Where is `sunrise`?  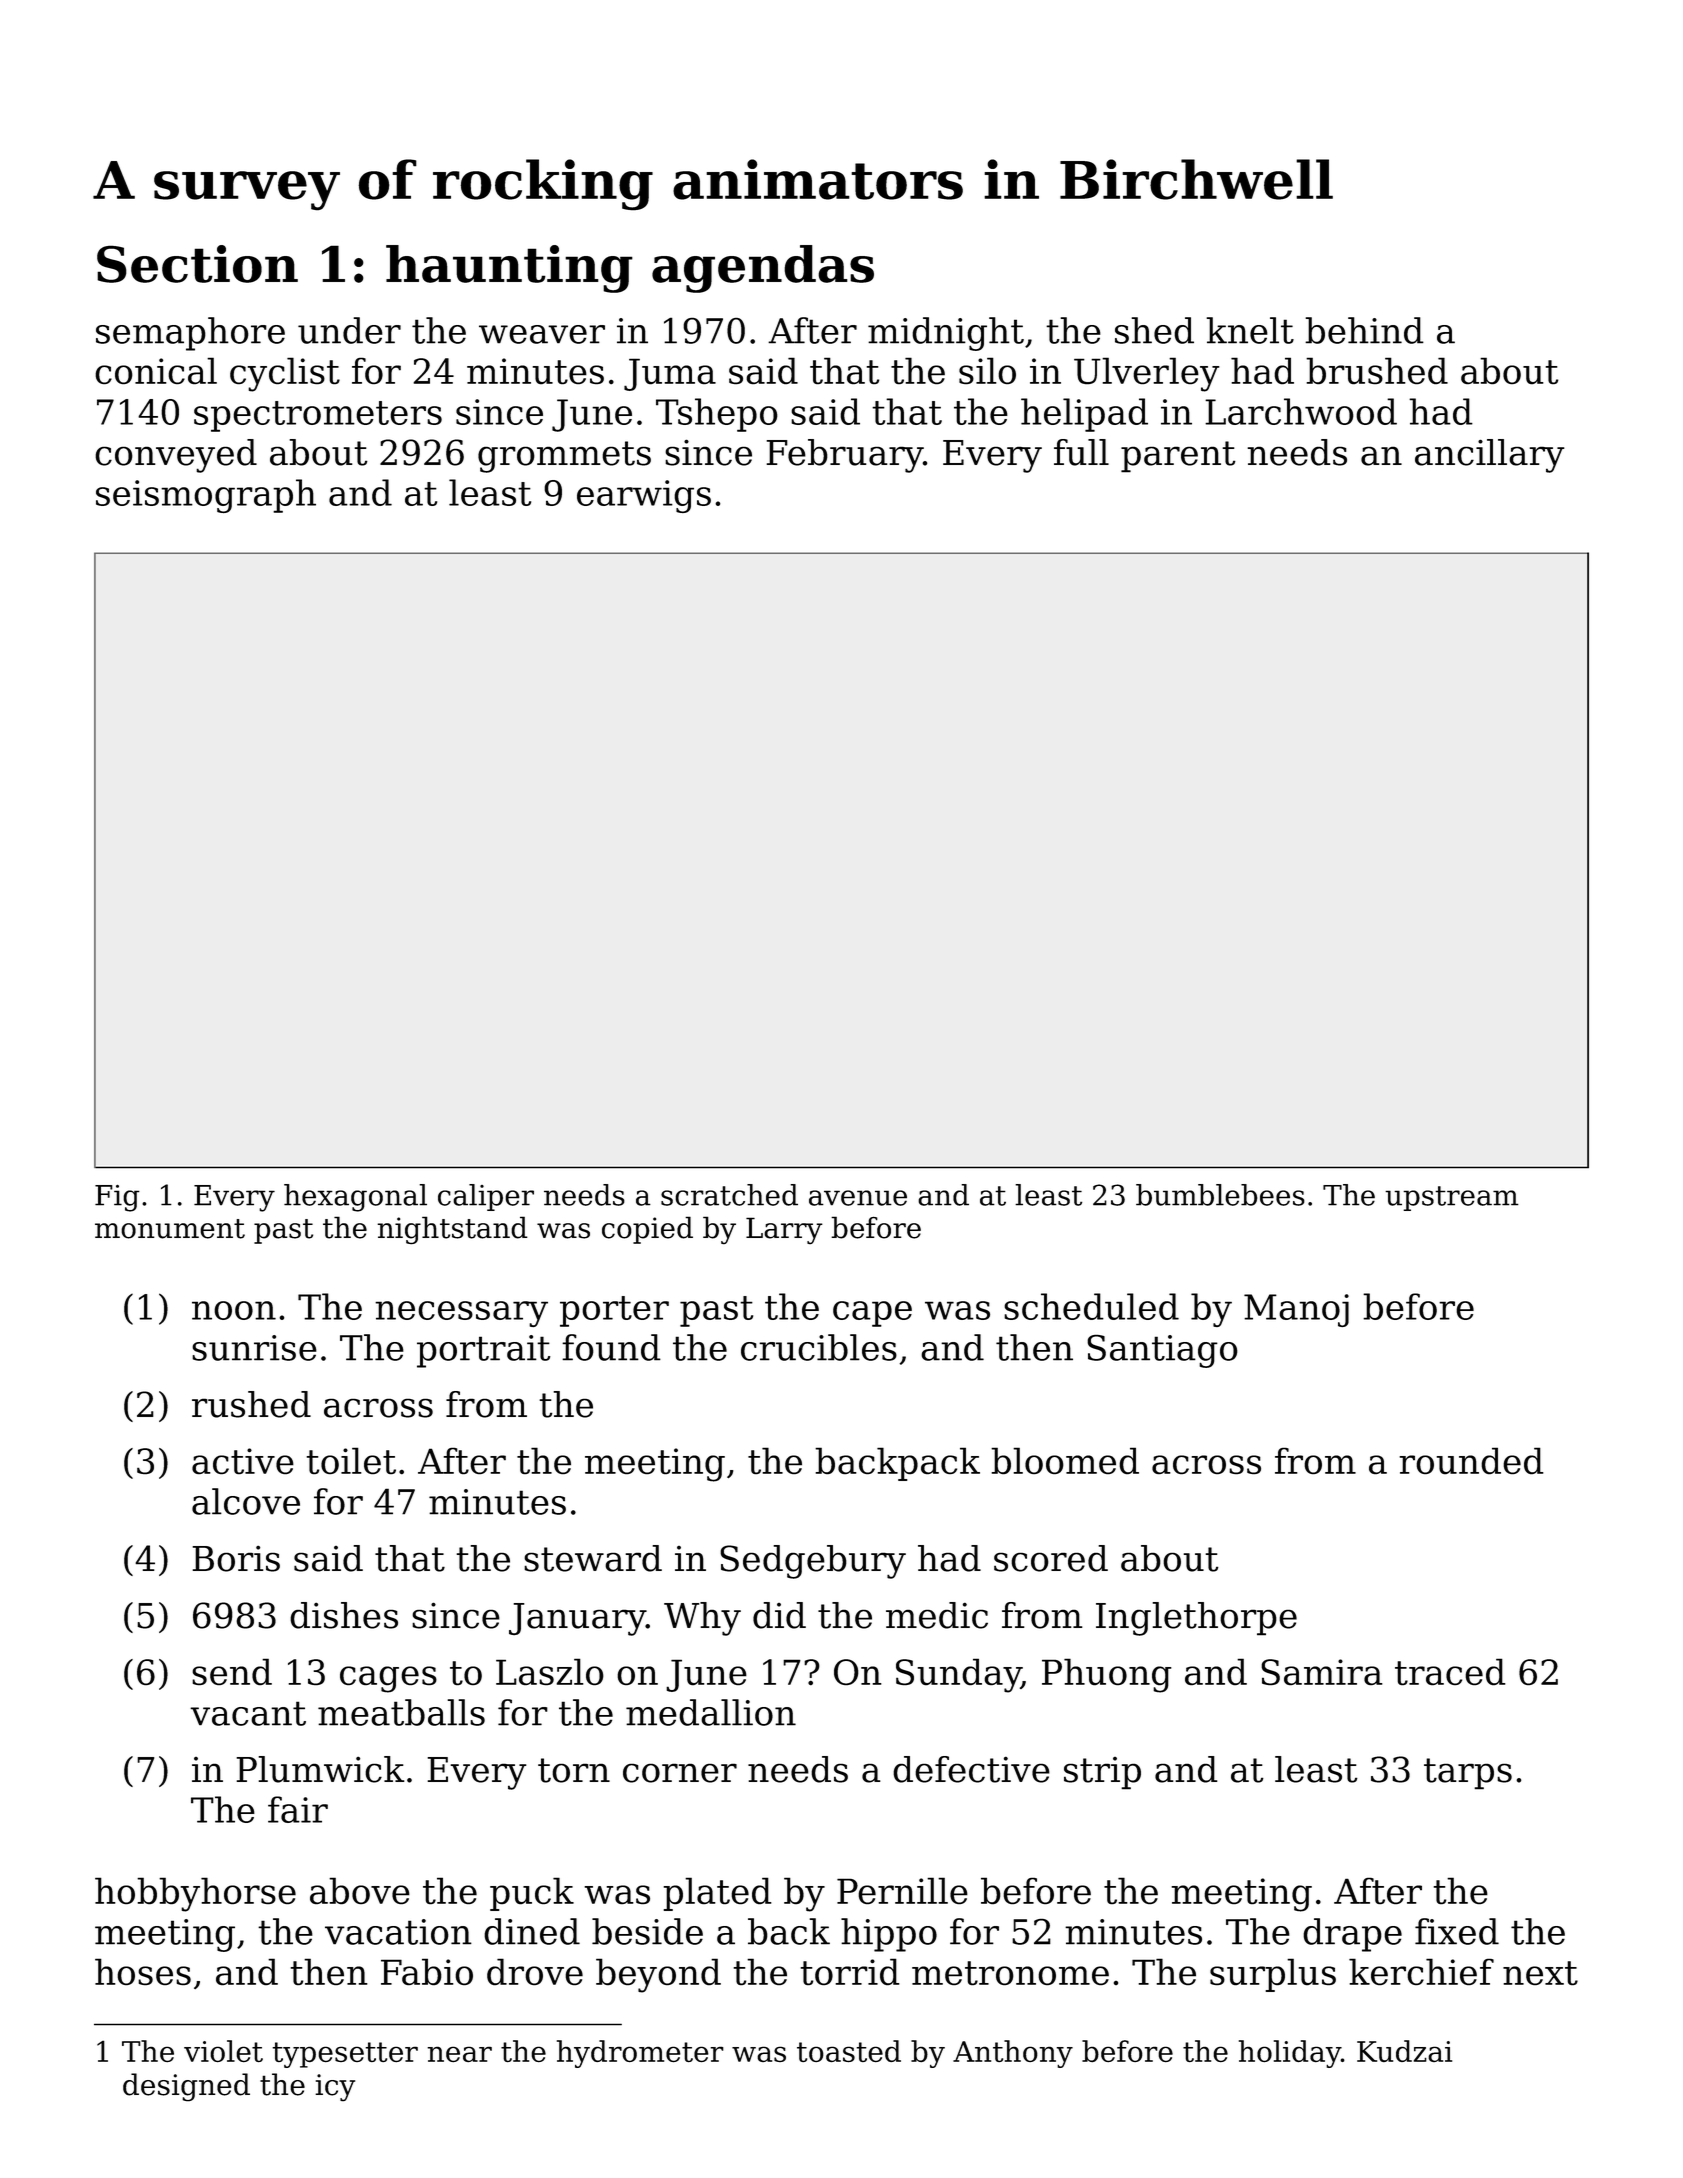 sunrise is located at coordinates (254, 1348).
